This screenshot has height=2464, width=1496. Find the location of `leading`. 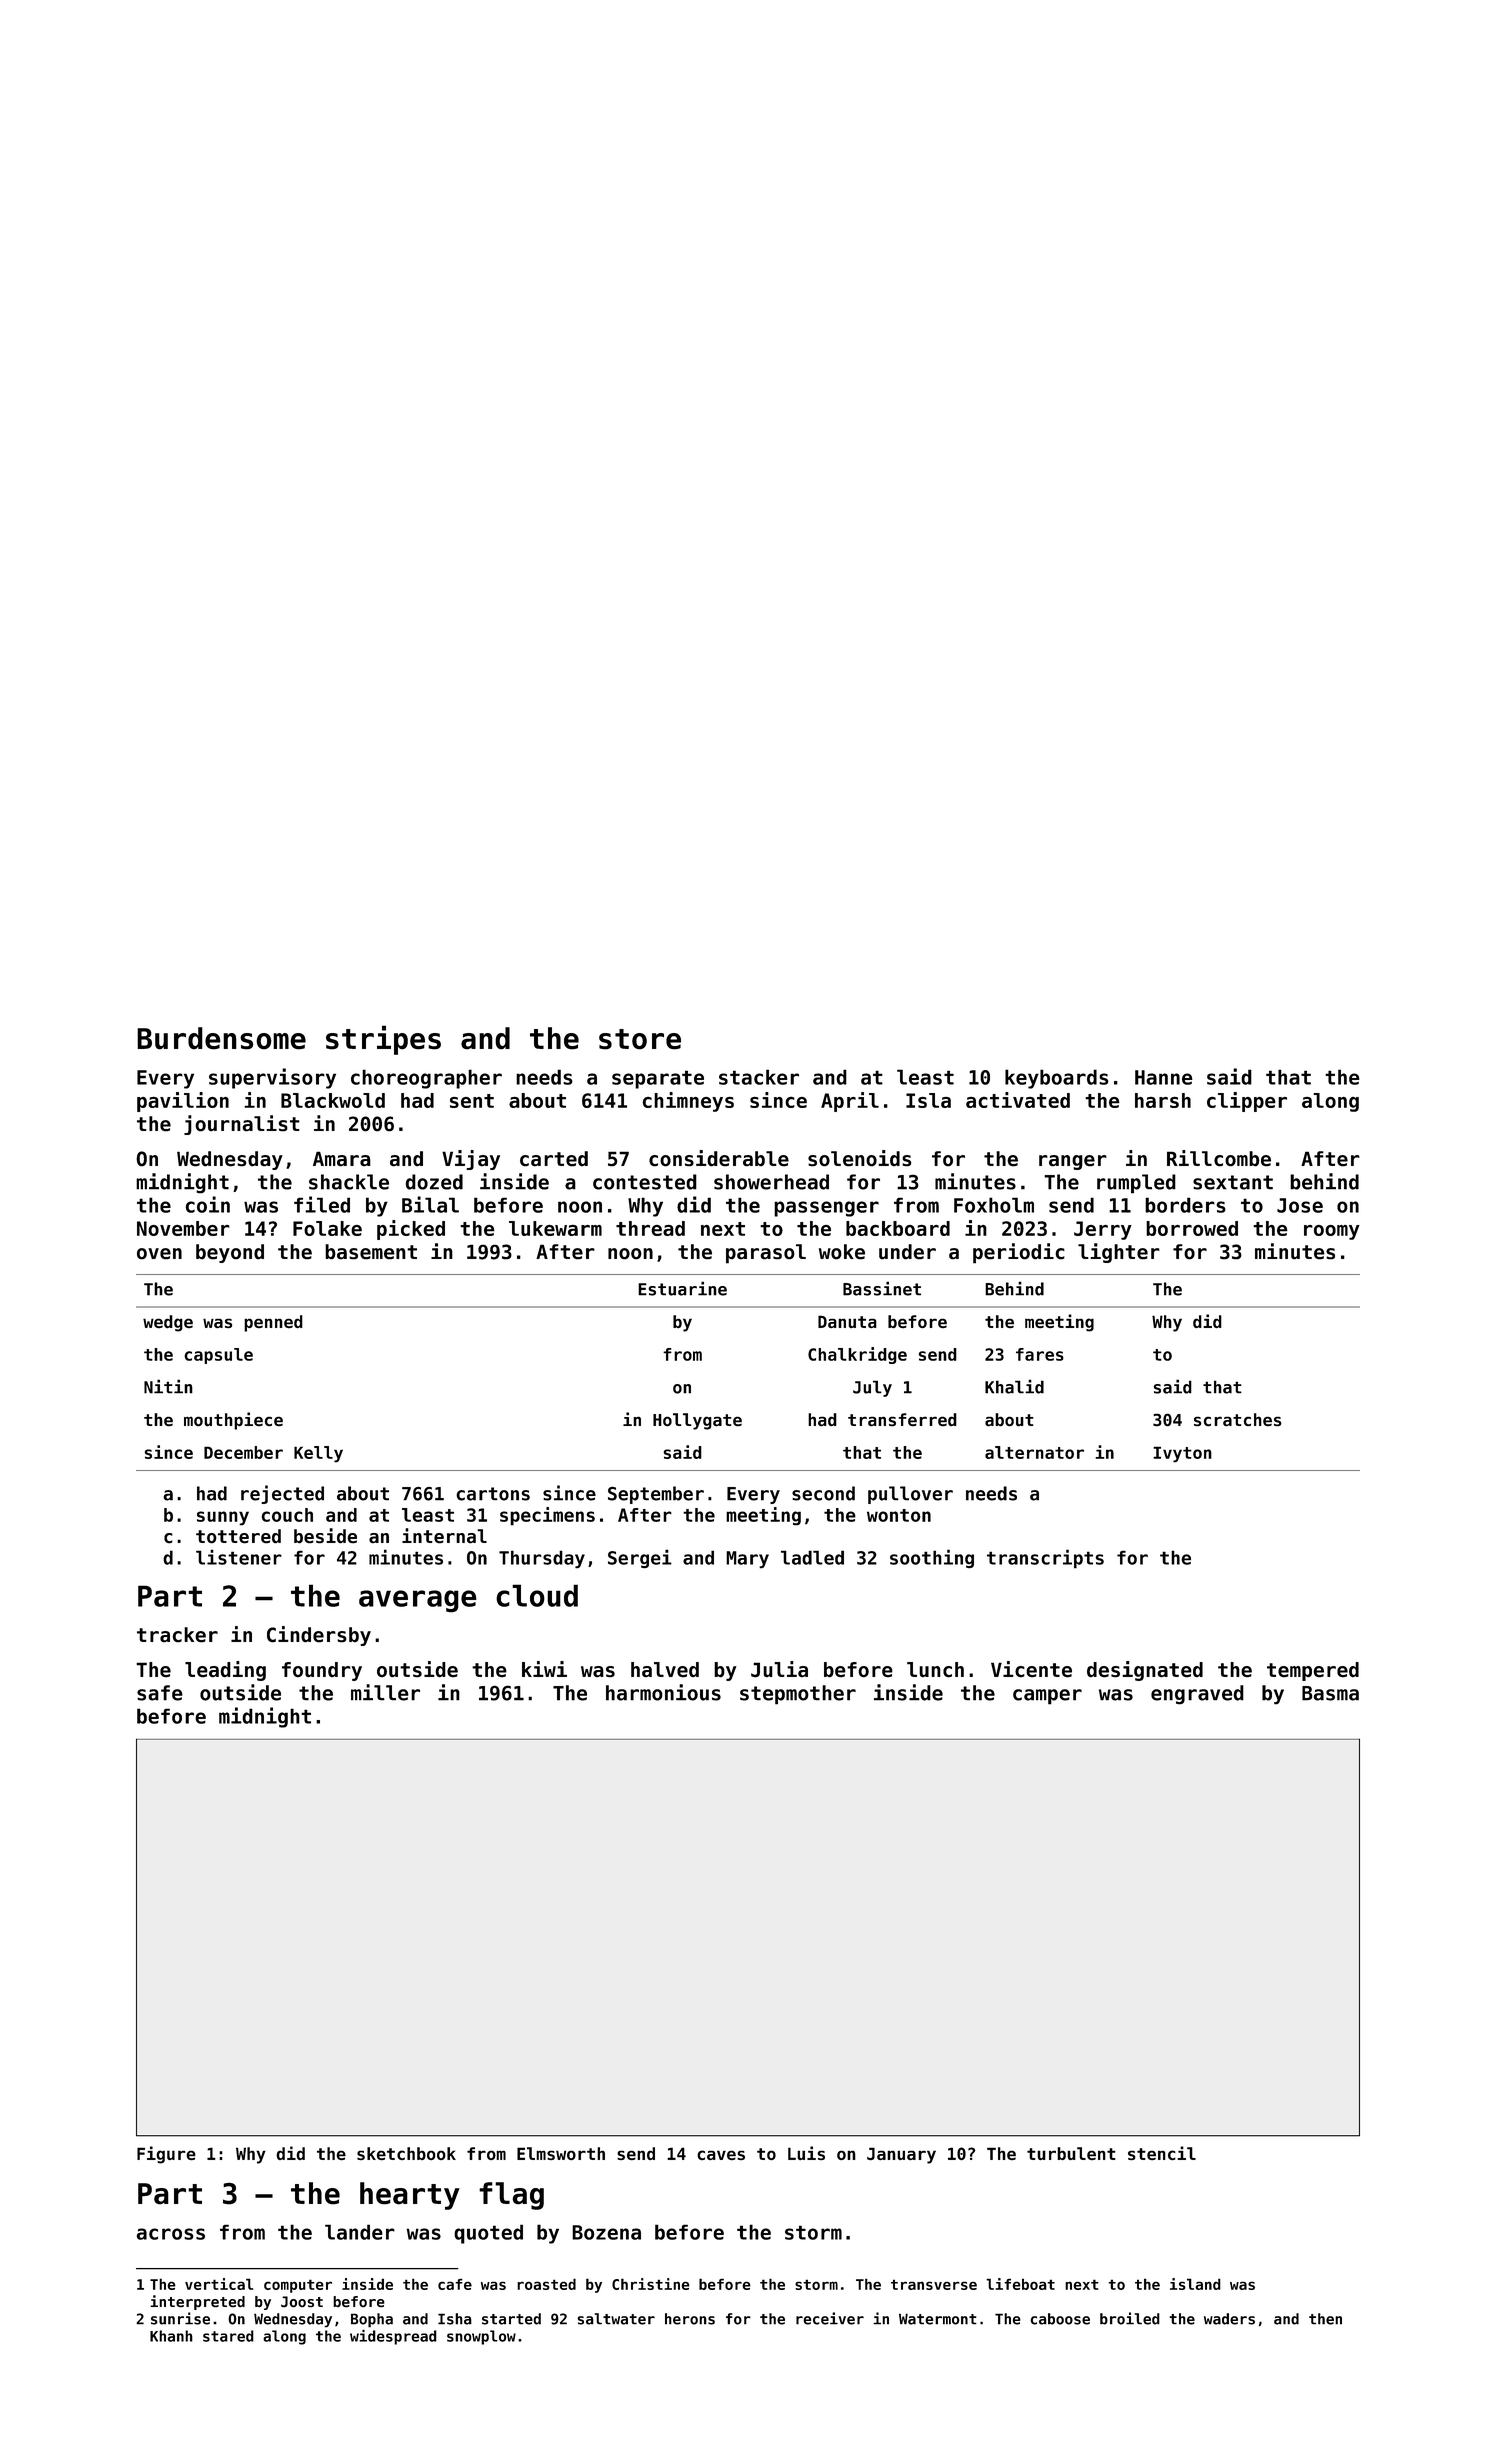

leading is located at coordinates (225, 1671).
